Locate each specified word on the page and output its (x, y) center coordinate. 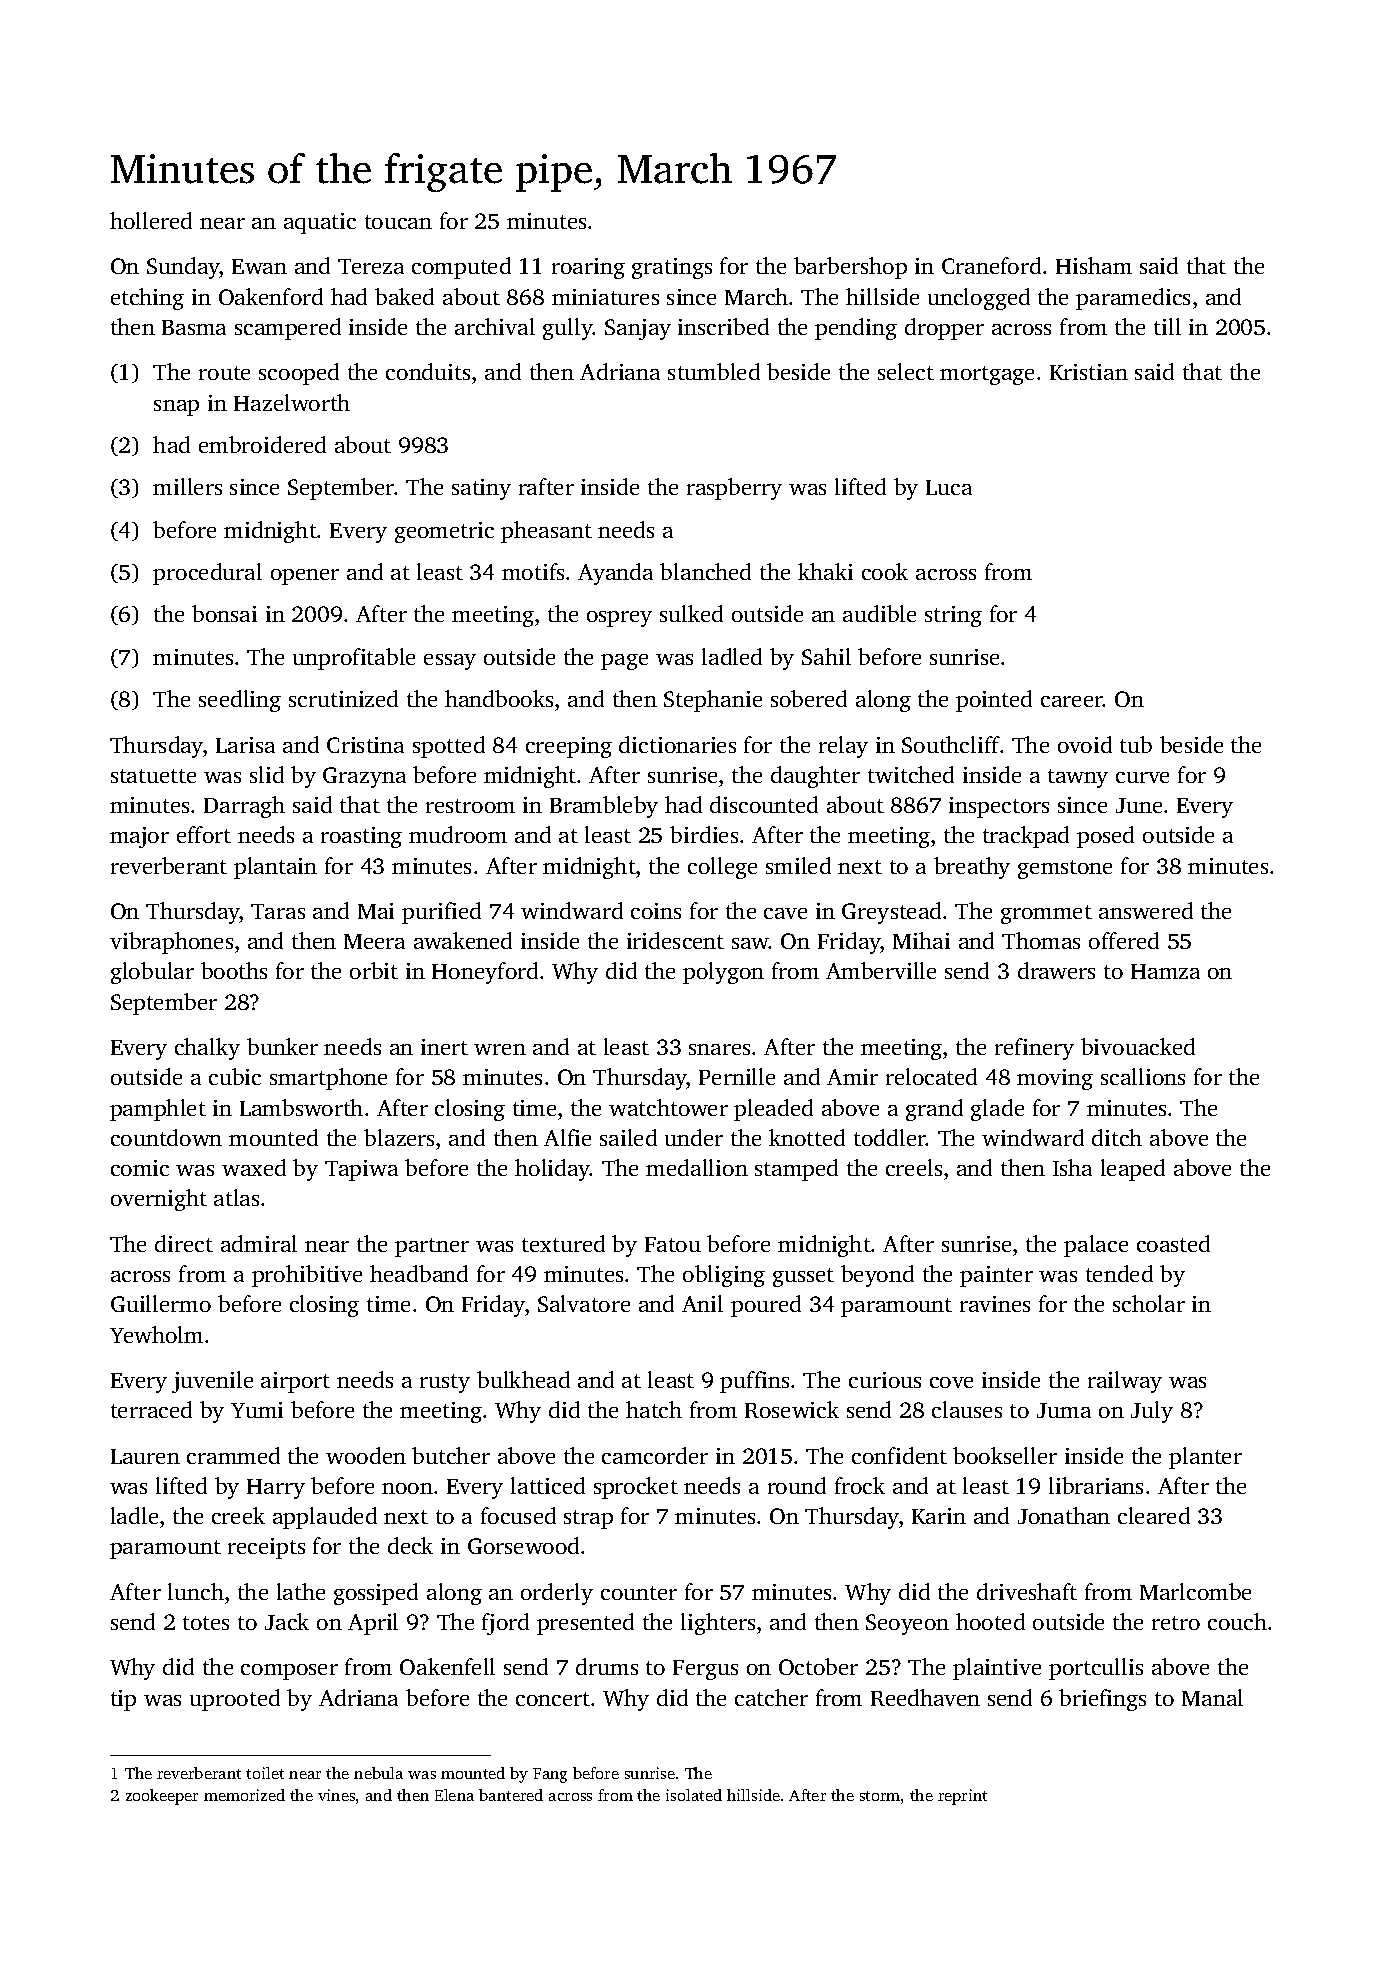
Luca (949, 487)
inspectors (999, 807)
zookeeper (162, 1797)
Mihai (921, 940)
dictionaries (677, 744)
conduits (428, 371)
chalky (207, 1049)
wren (500, 1049)
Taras (278, 911)
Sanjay (638, 329)
